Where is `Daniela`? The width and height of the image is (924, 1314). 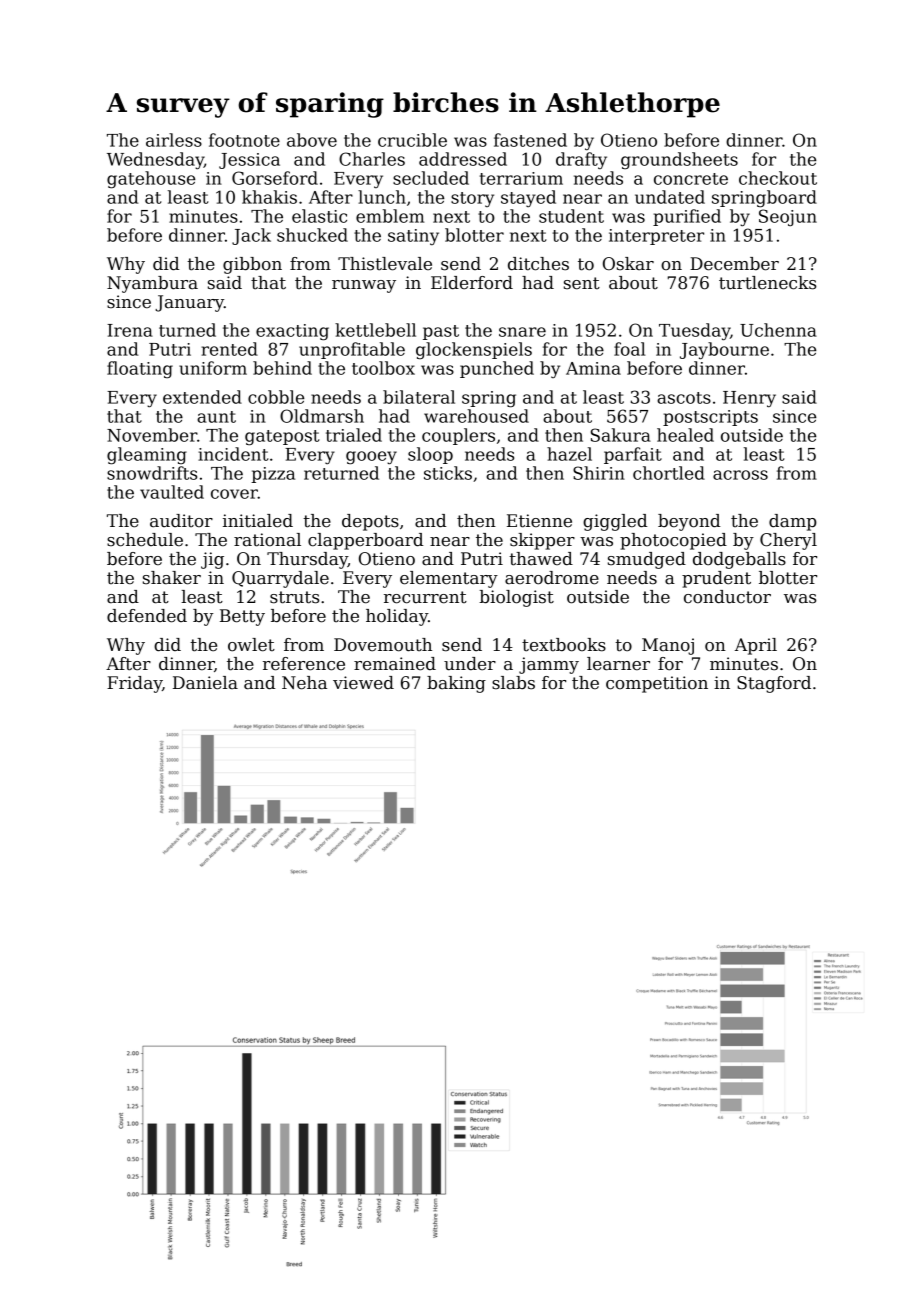
Daniela is located at coordinates (205, 683).
